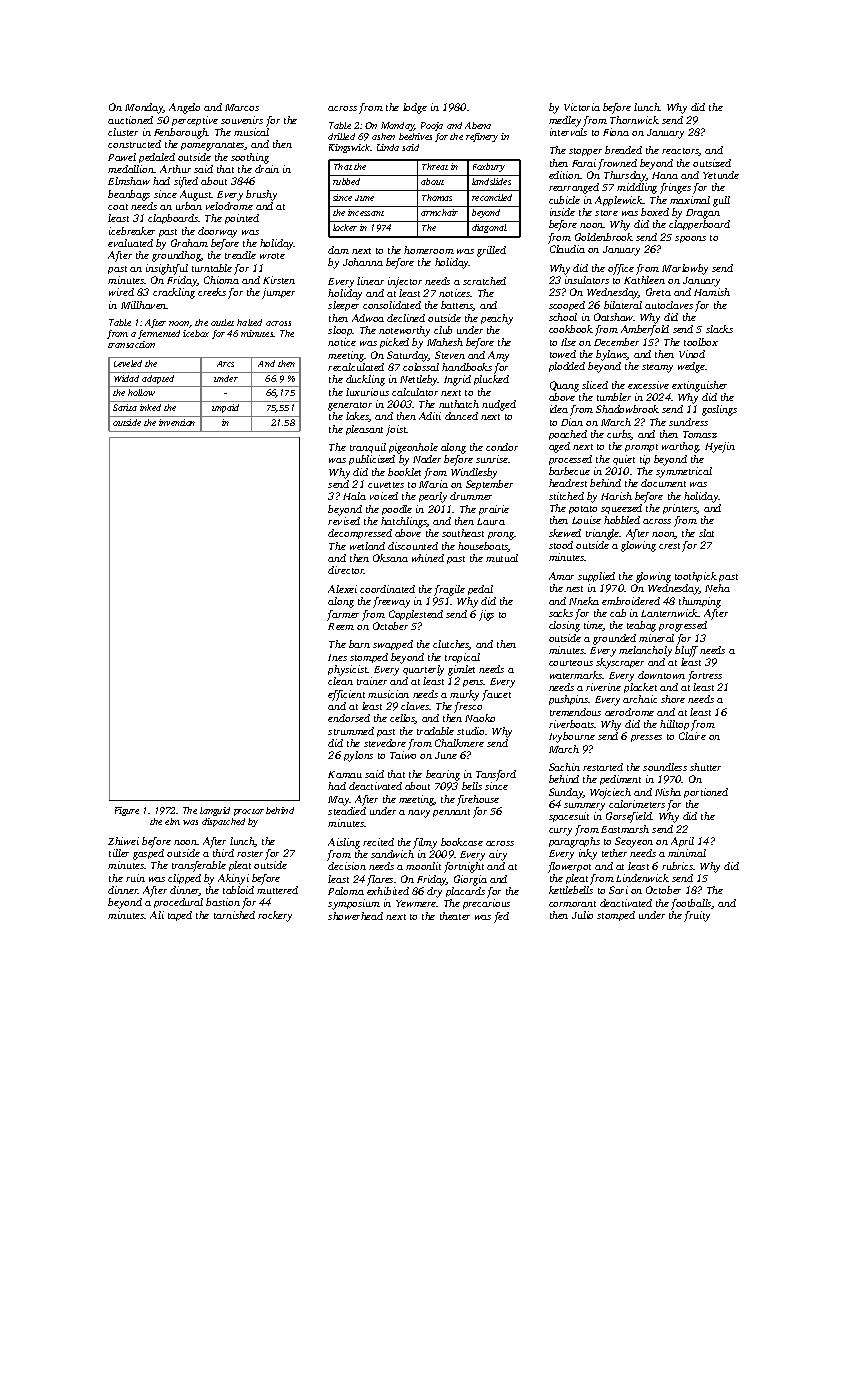 This screenshot has width=849, height=1400. What do you see at coordinates (415, 108) in the screenshot?
I see `lodge` at bounding box center [415, 108].
